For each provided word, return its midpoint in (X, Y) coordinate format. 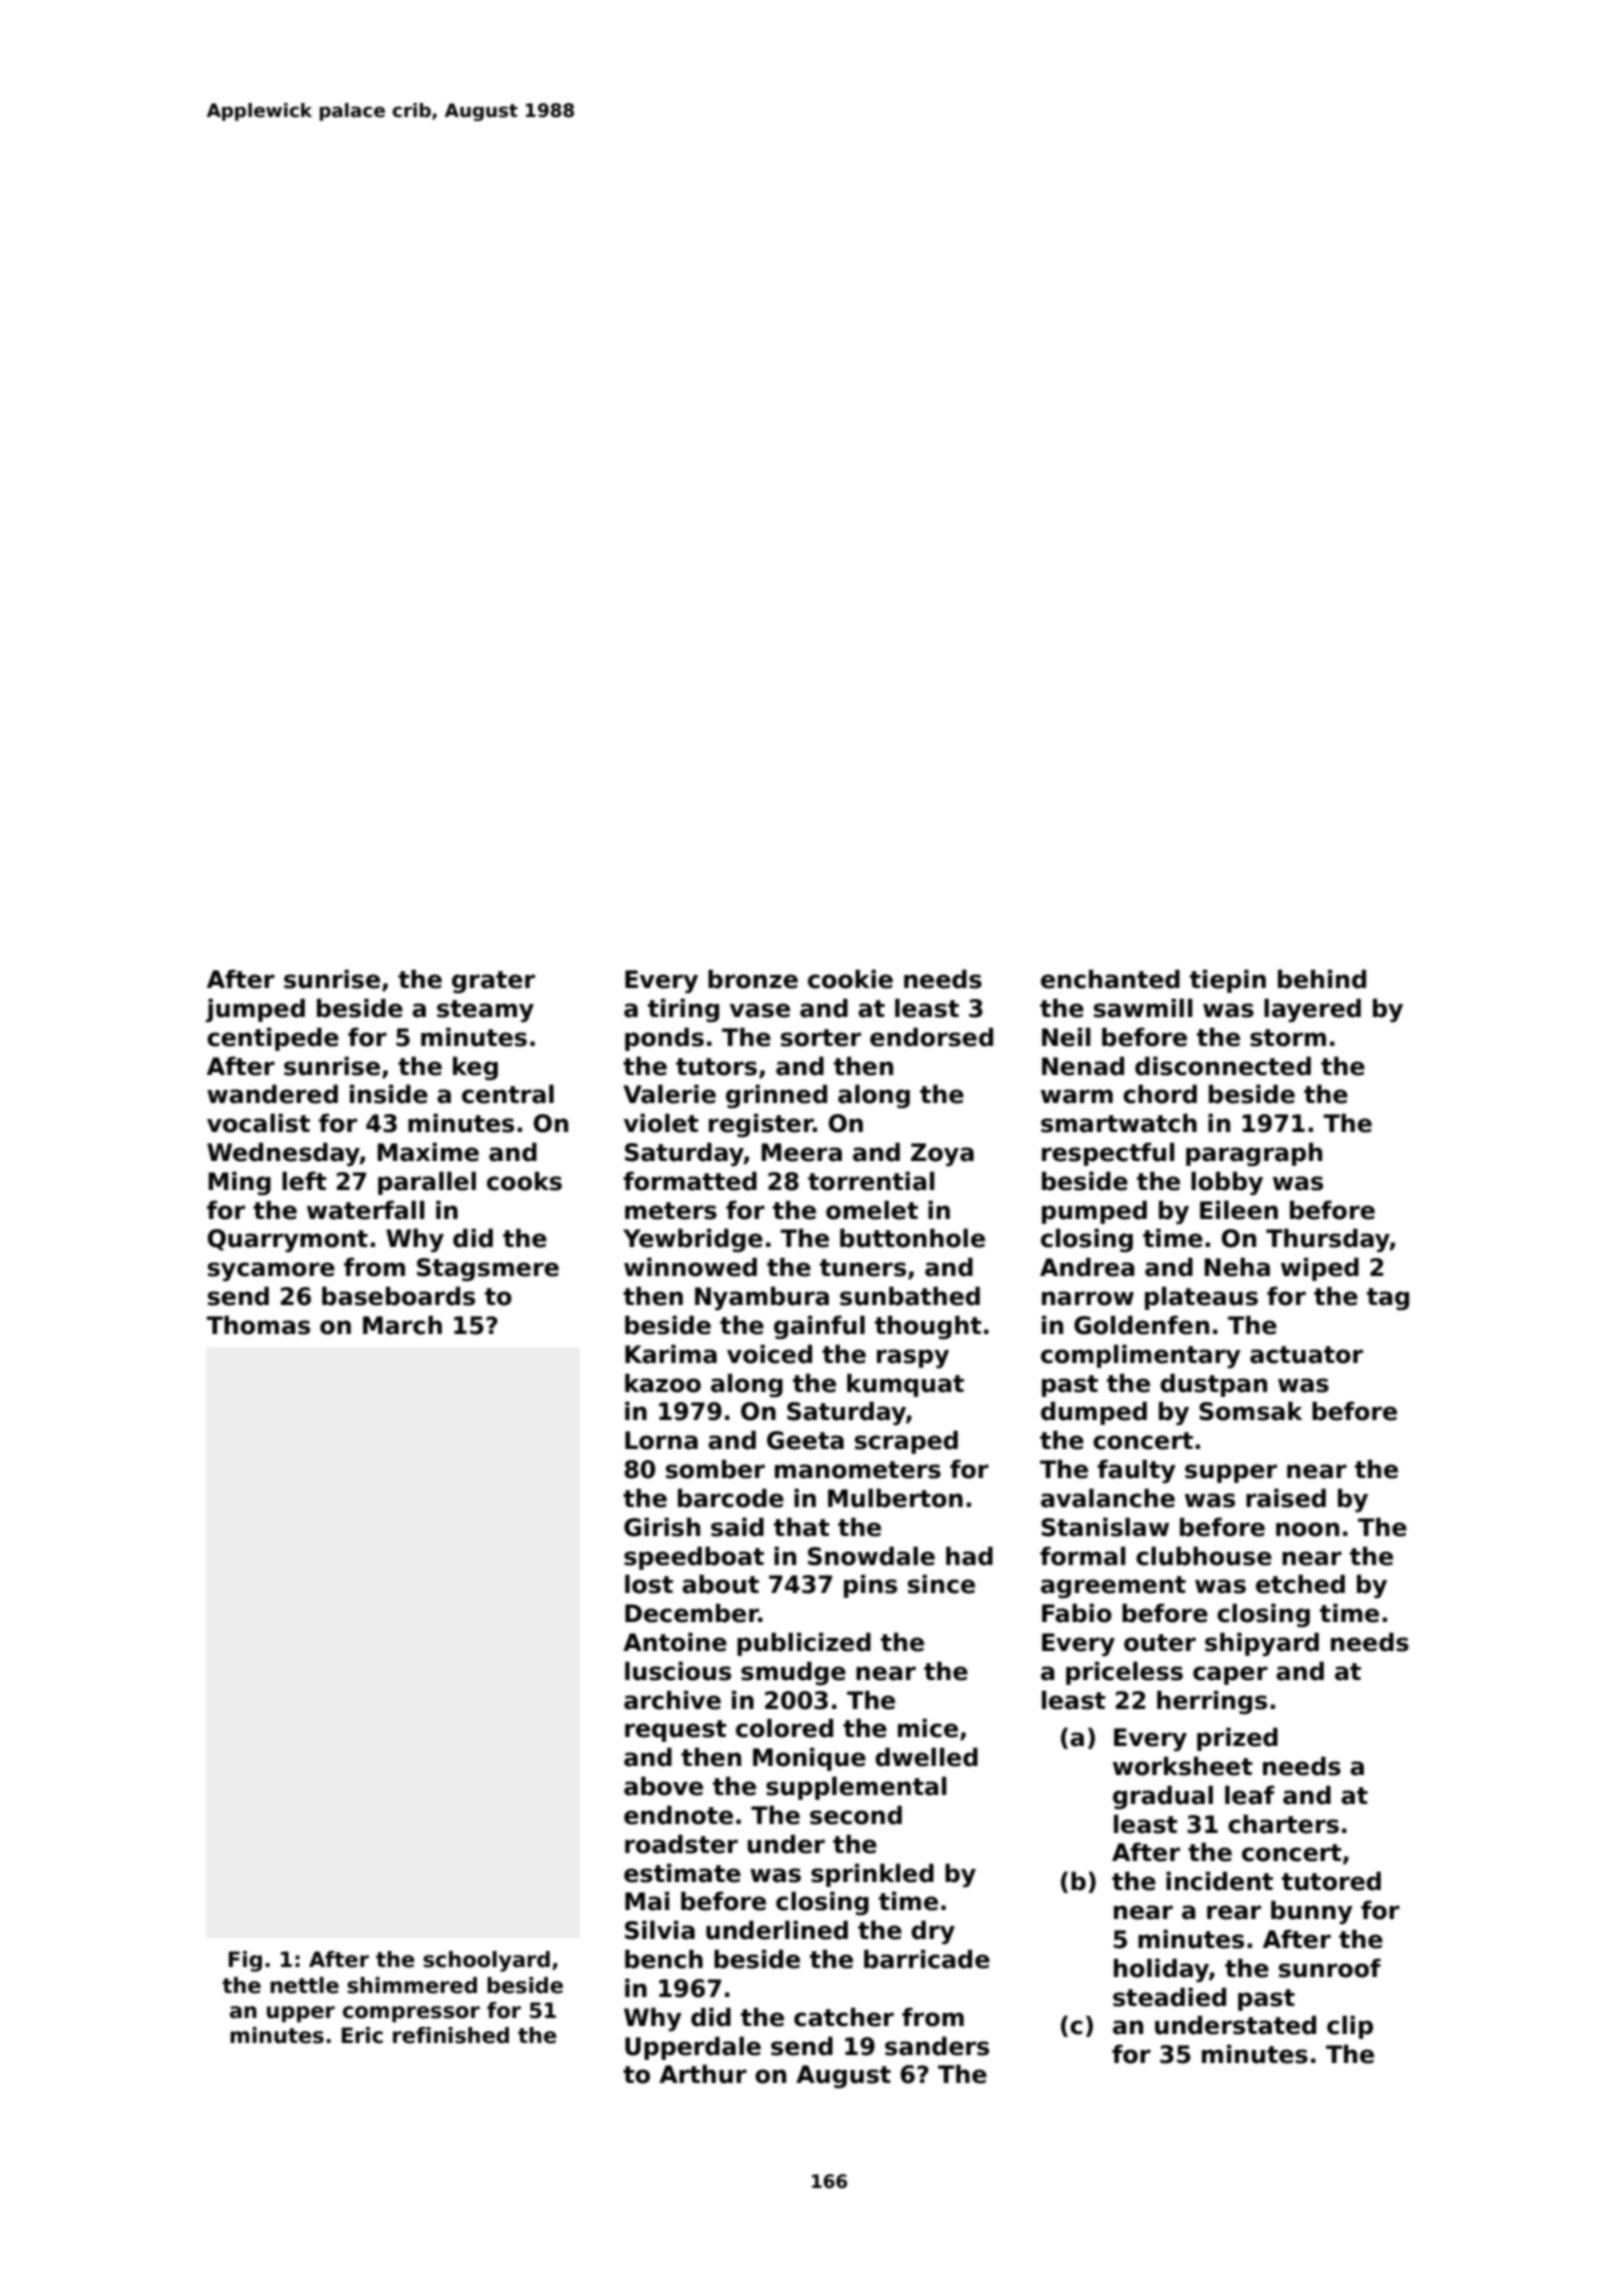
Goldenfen (1141, 1325)
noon (1307, 1529)
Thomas (258, 1325)
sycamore (271, 1271)
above (663, 1786)
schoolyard (486, 1961)
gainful (819, 1327)
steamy (485, 1011)
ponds (664, 1039)
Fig (245, 1961)
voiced (769, 1354)
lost (649, 1584)
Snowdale (871, 1556)
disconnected (1223, 1066)
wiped (1320, 1269)
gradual (1163, 1797)
